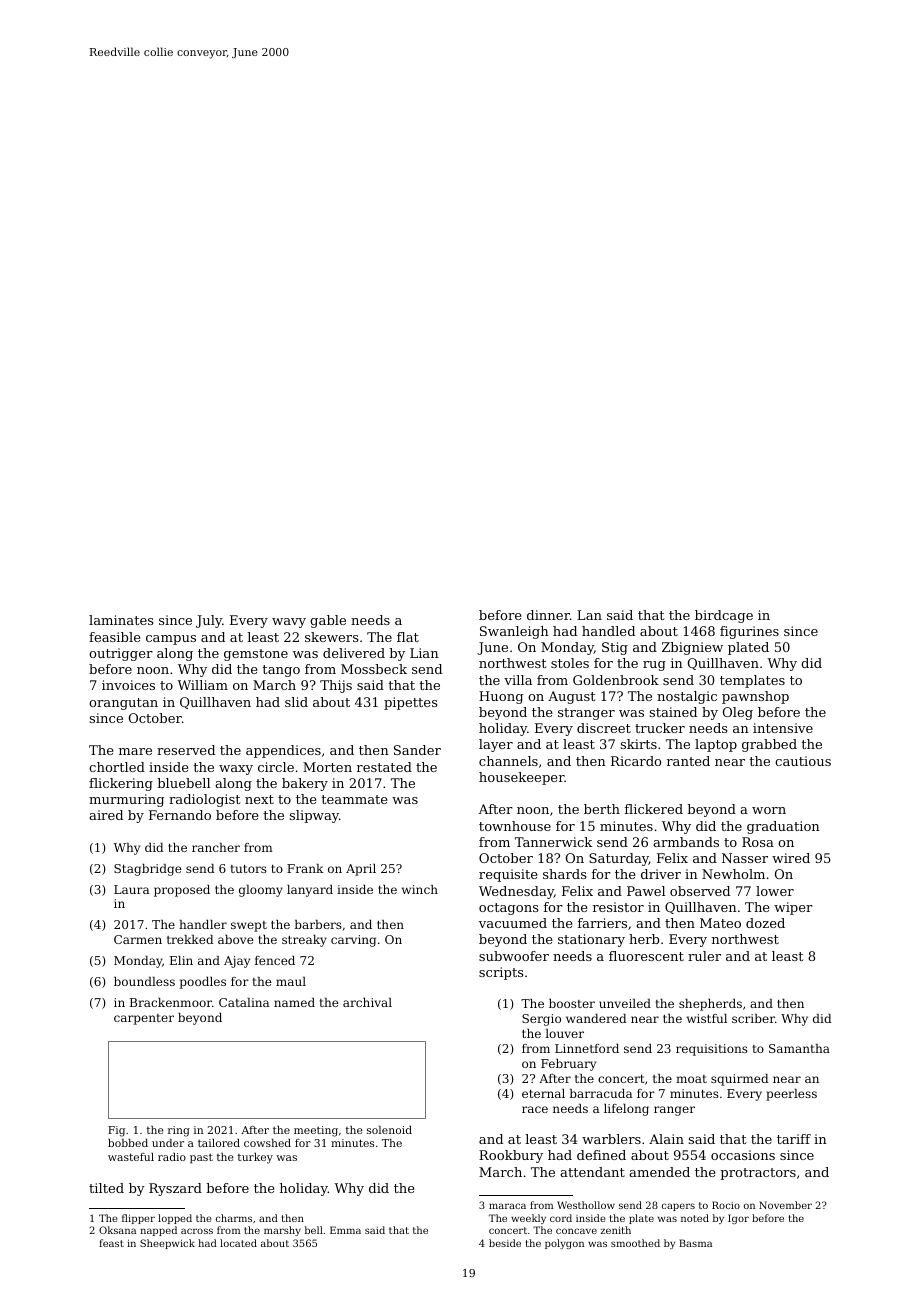  I want to click on wiper, so click(793, 908).
